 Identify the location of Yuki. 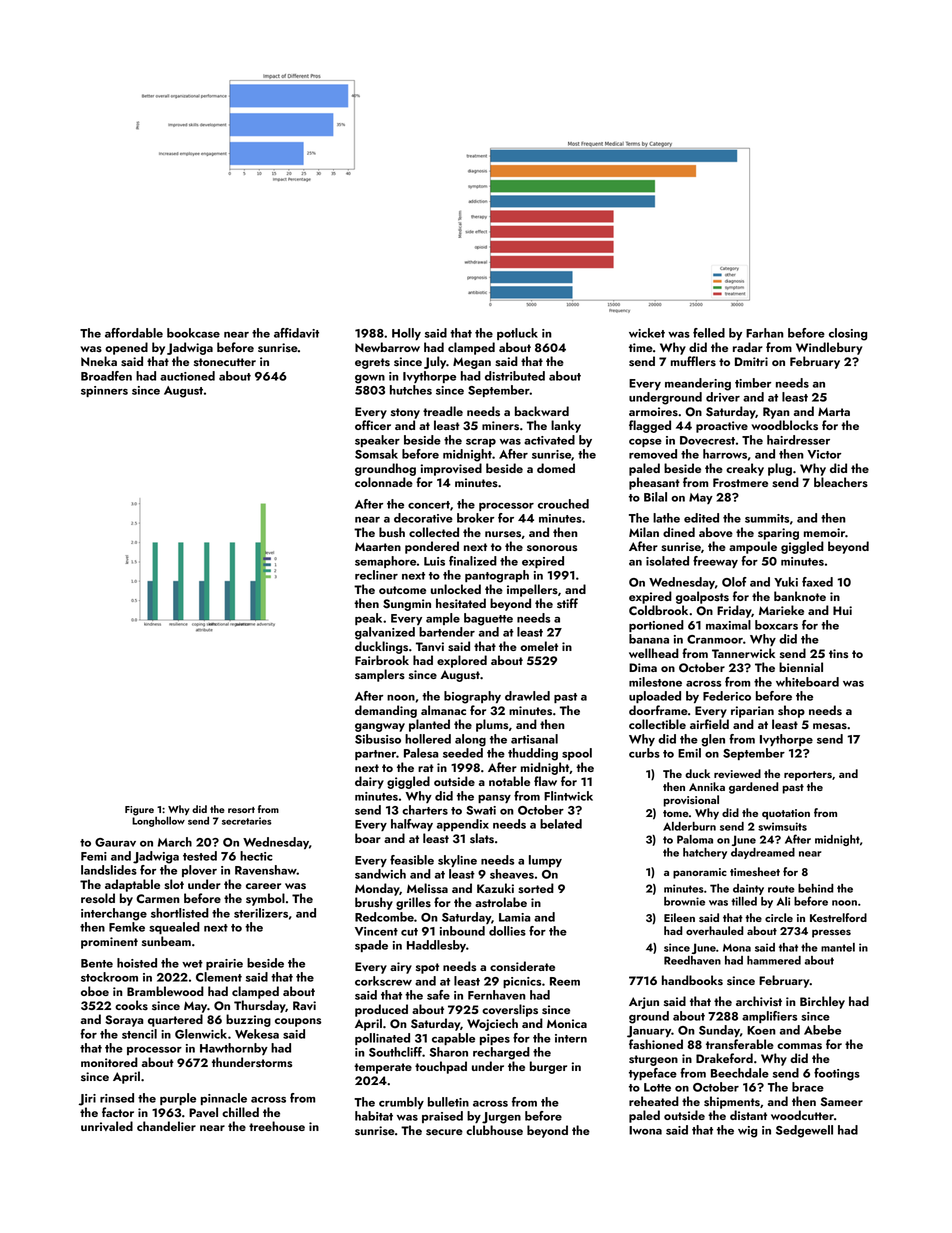
(786, 582).
